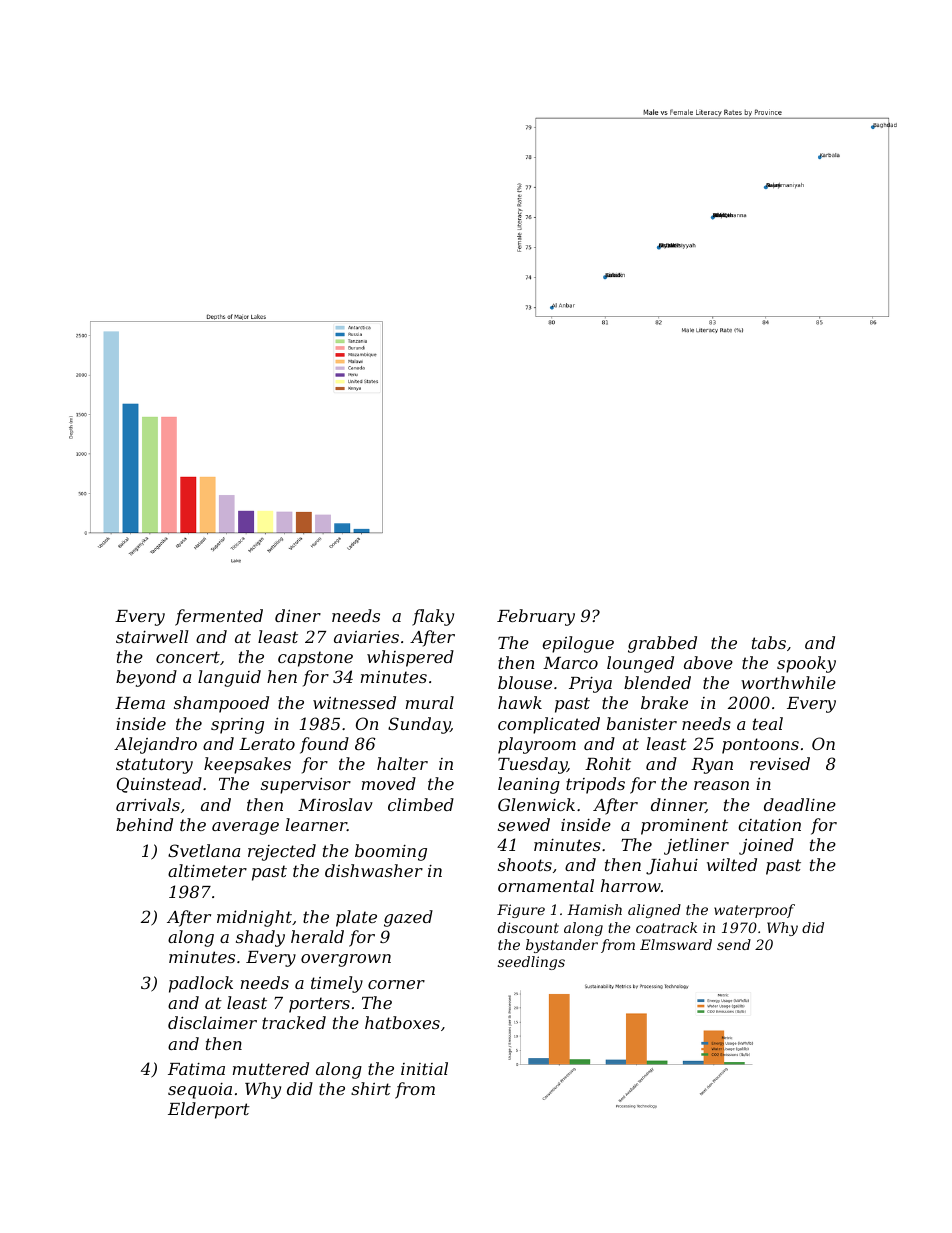 The image size is (952, 1233). Describe the element at coordinates (207, 870) in the document. I see `altimeter` at that location.
